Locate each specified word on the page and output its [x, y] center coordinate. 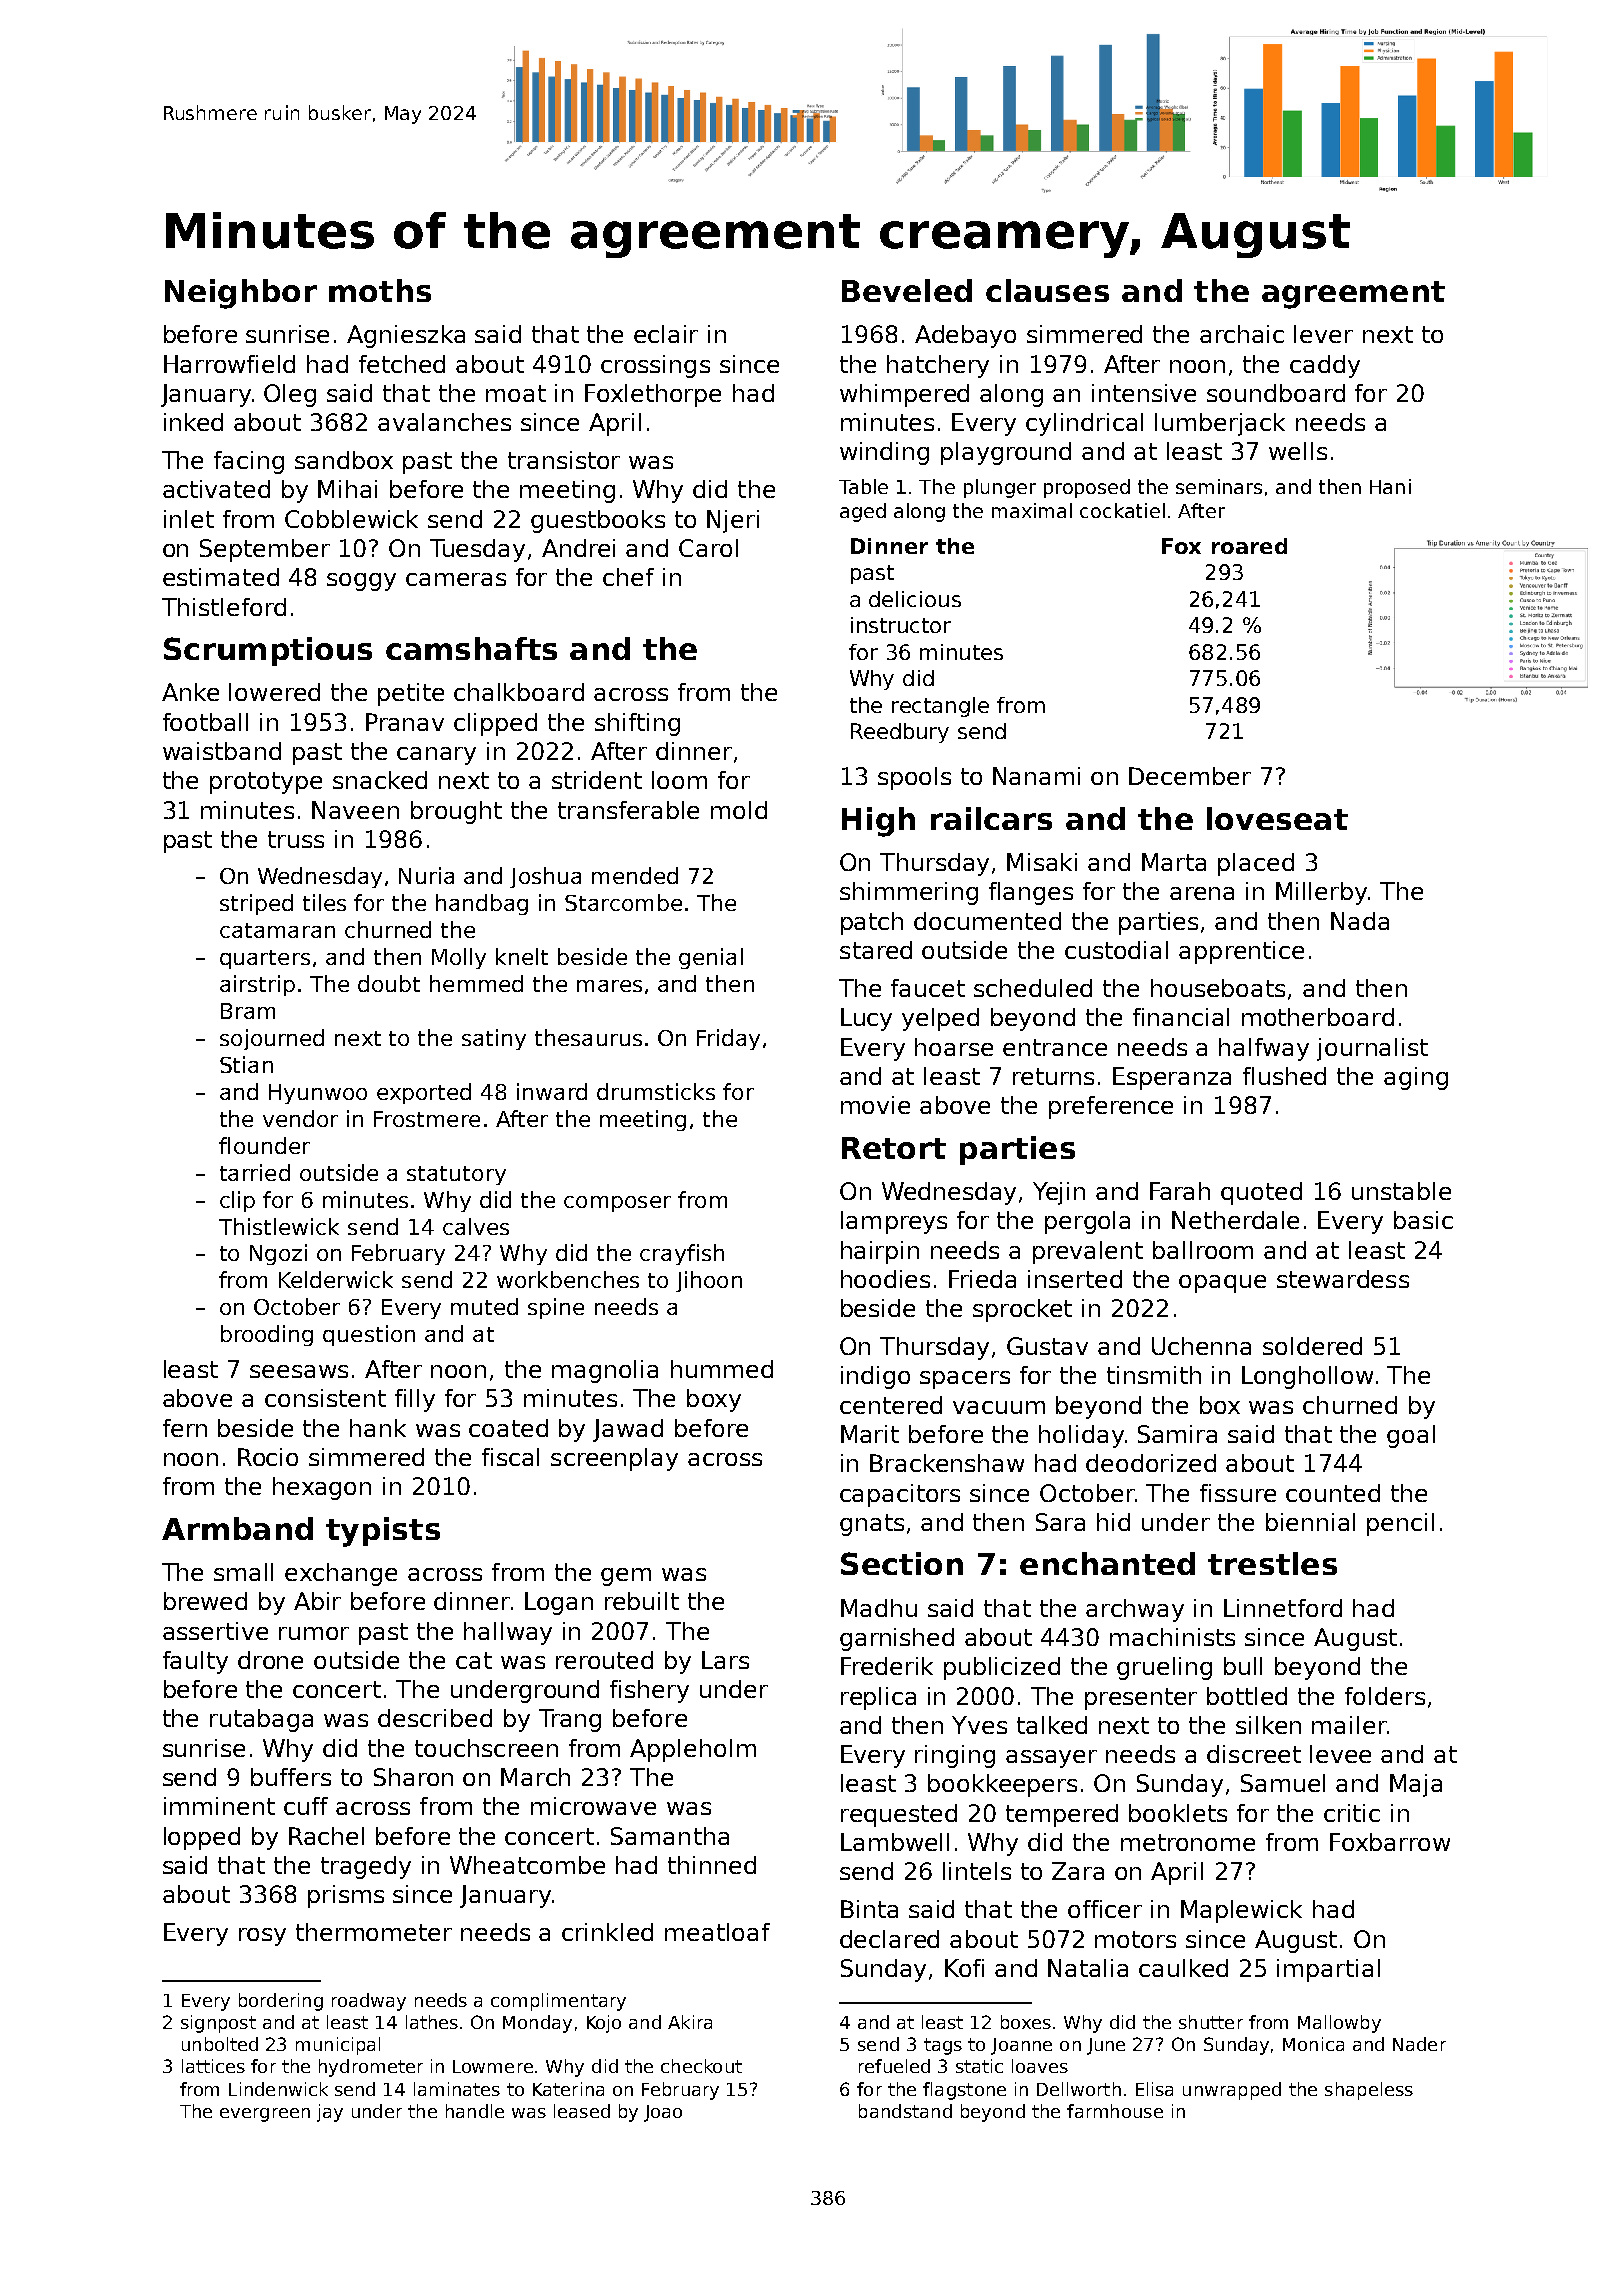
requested [899, 1815]
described [435, 1718]
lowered [274, 692]
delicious [915, 599]
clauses [1047, 290]
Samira [1177, 1434]
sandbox [344, 460]
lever [1323, 334]
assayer [1051, 1759]
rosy [262, 1937]
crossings [655, 366]
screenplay [614, 1459]
